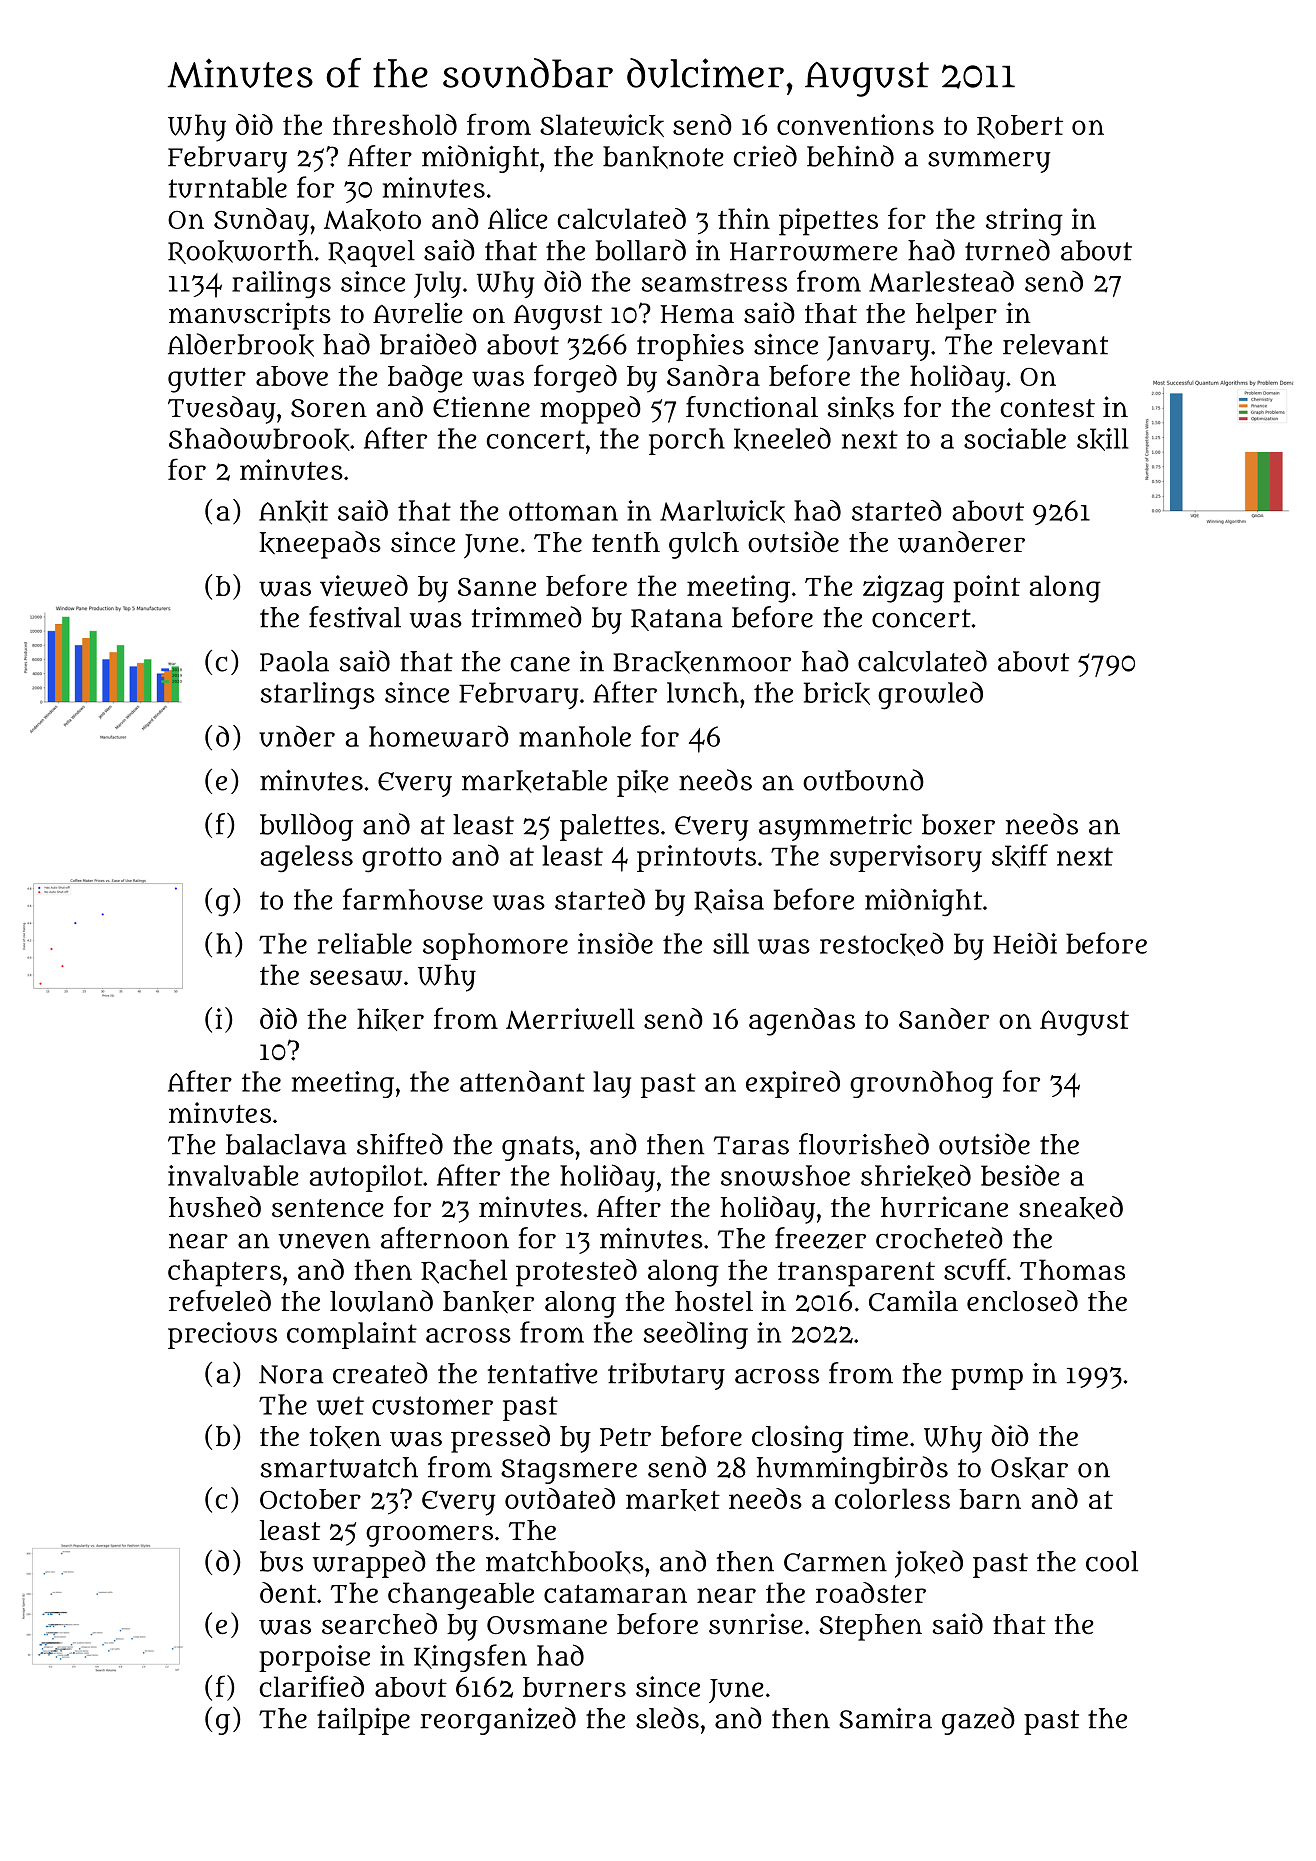 The height and width of the image is (1861, 1316). I want to click on behind, so click(850, 156).
